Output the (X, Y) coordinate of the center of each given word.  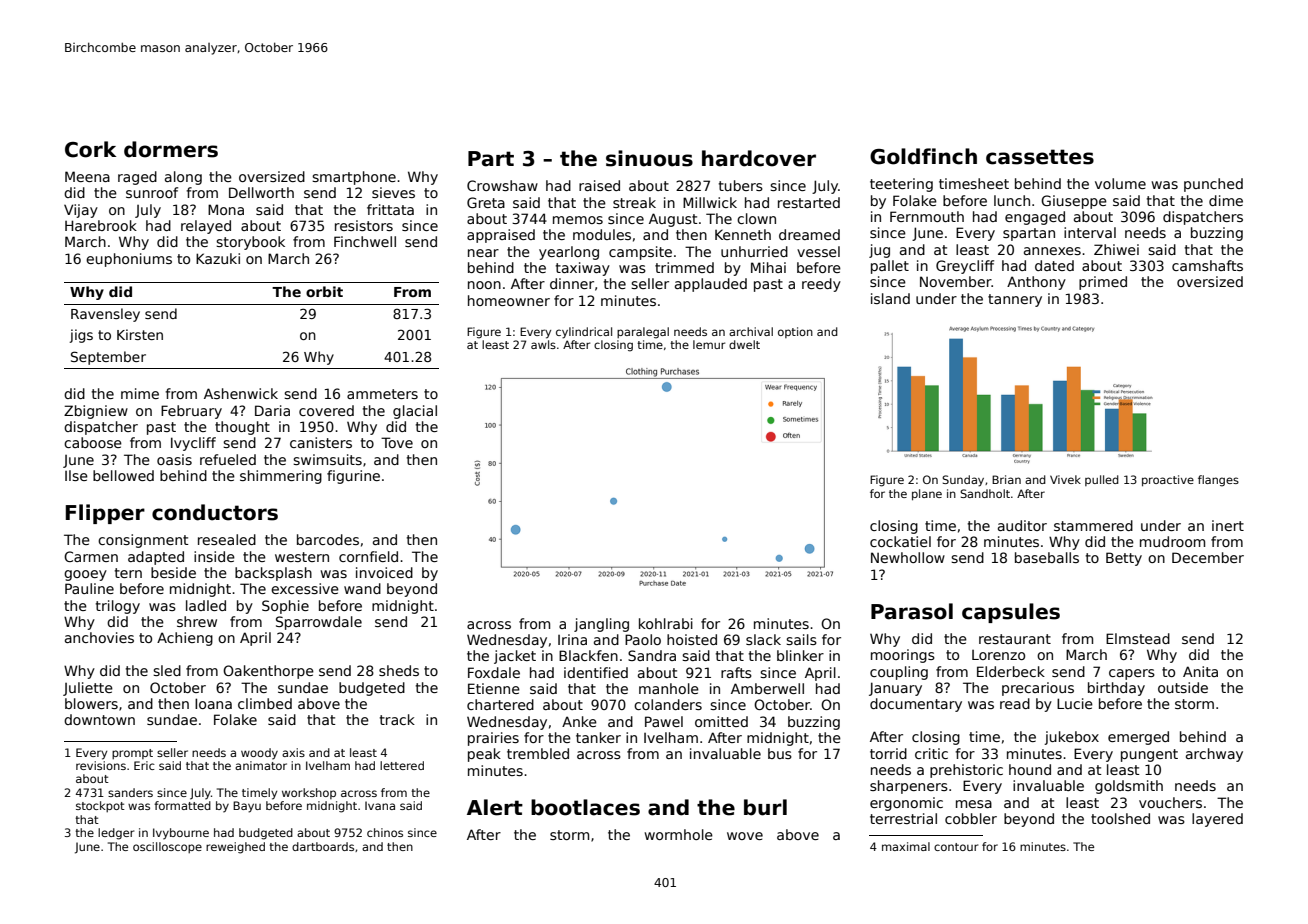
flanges (1218, 481)
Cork (90, 149)
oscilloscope (167, 848)
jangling (601, 625)
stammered (1093, 525)
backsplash (273, 574)
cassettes (1040, 157)
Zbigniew (96, 412)
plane (927, 495)
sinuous (649, 158)
